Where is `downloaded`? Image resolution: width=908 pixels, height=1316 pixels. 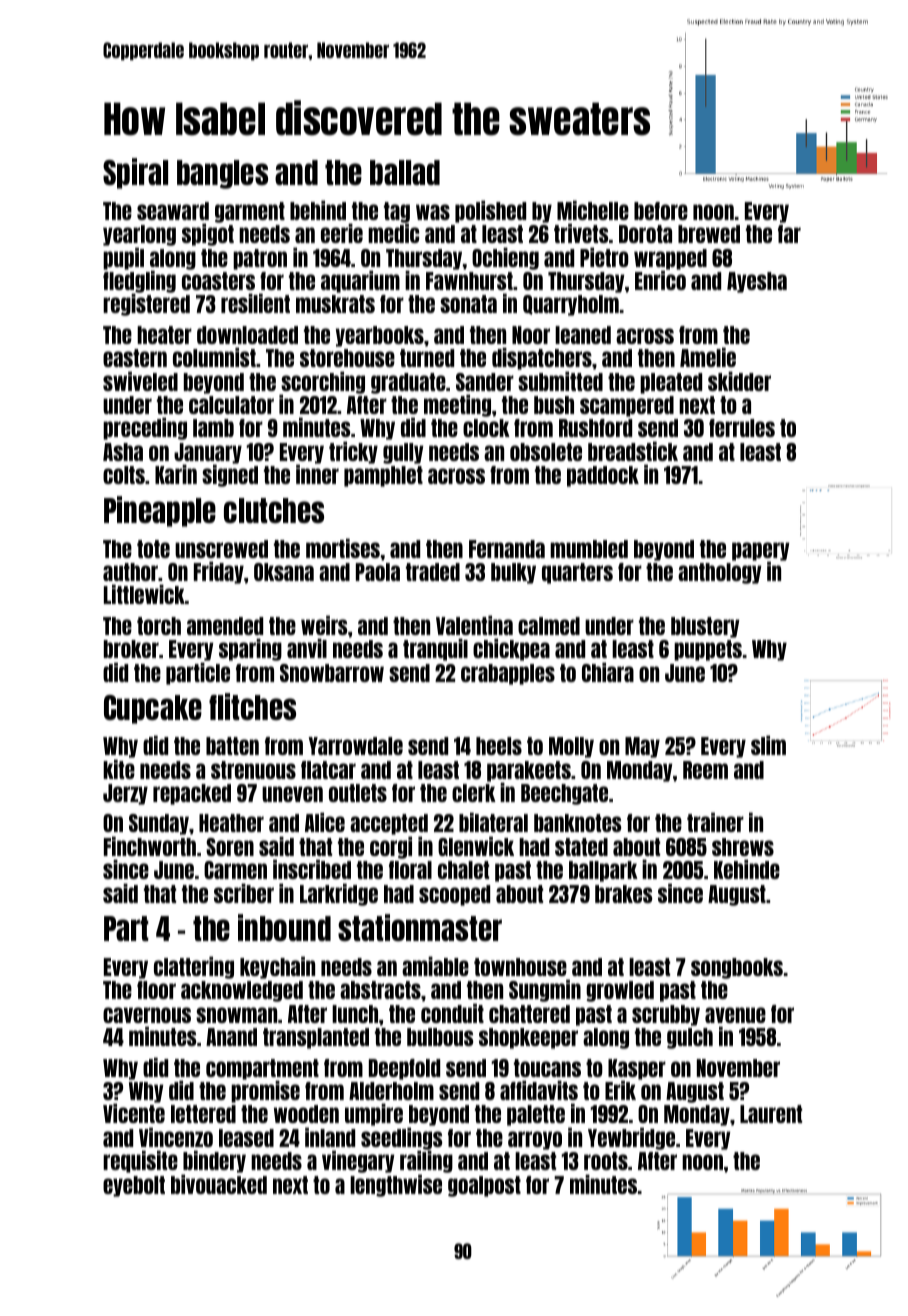
downloaded is located at coordinates (247, 335).
